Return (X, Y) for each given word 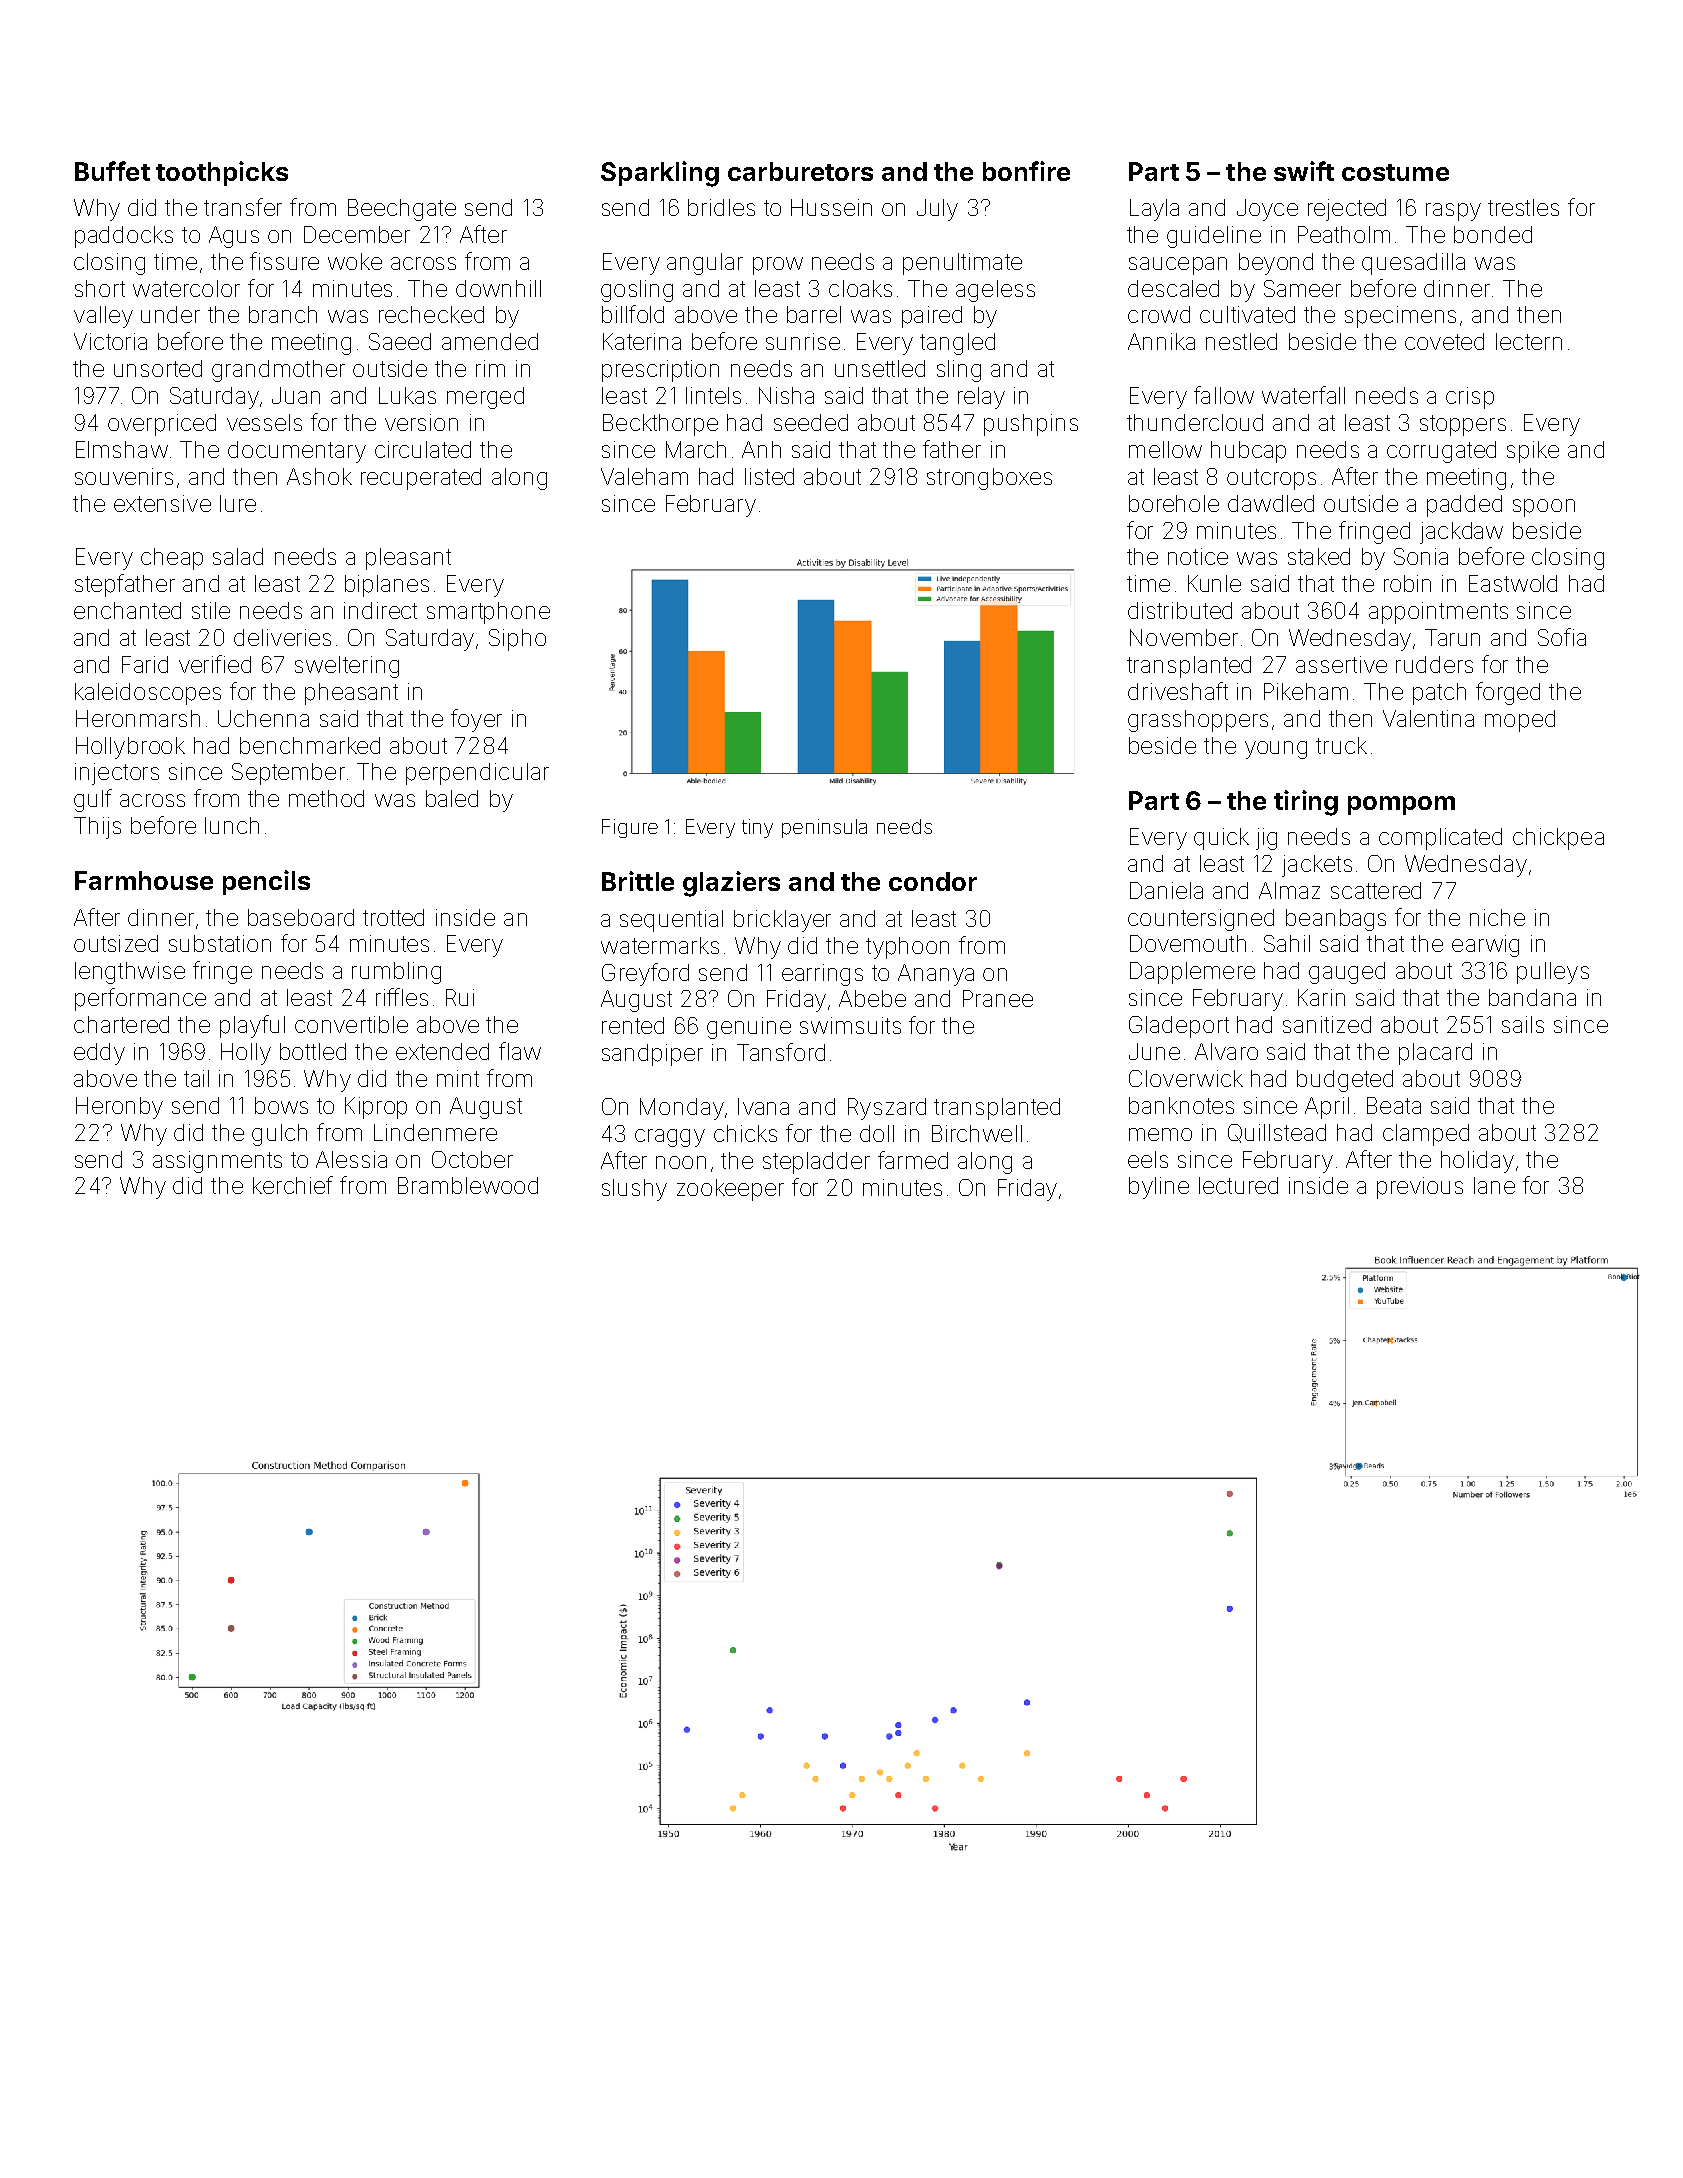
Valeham (644, 476)
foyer (476, 720)
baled (452, 798)
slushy (634, 1190)
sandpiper (652, 1055)
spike (1533, 452)
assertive (1341, 664)
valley (103, 317)
